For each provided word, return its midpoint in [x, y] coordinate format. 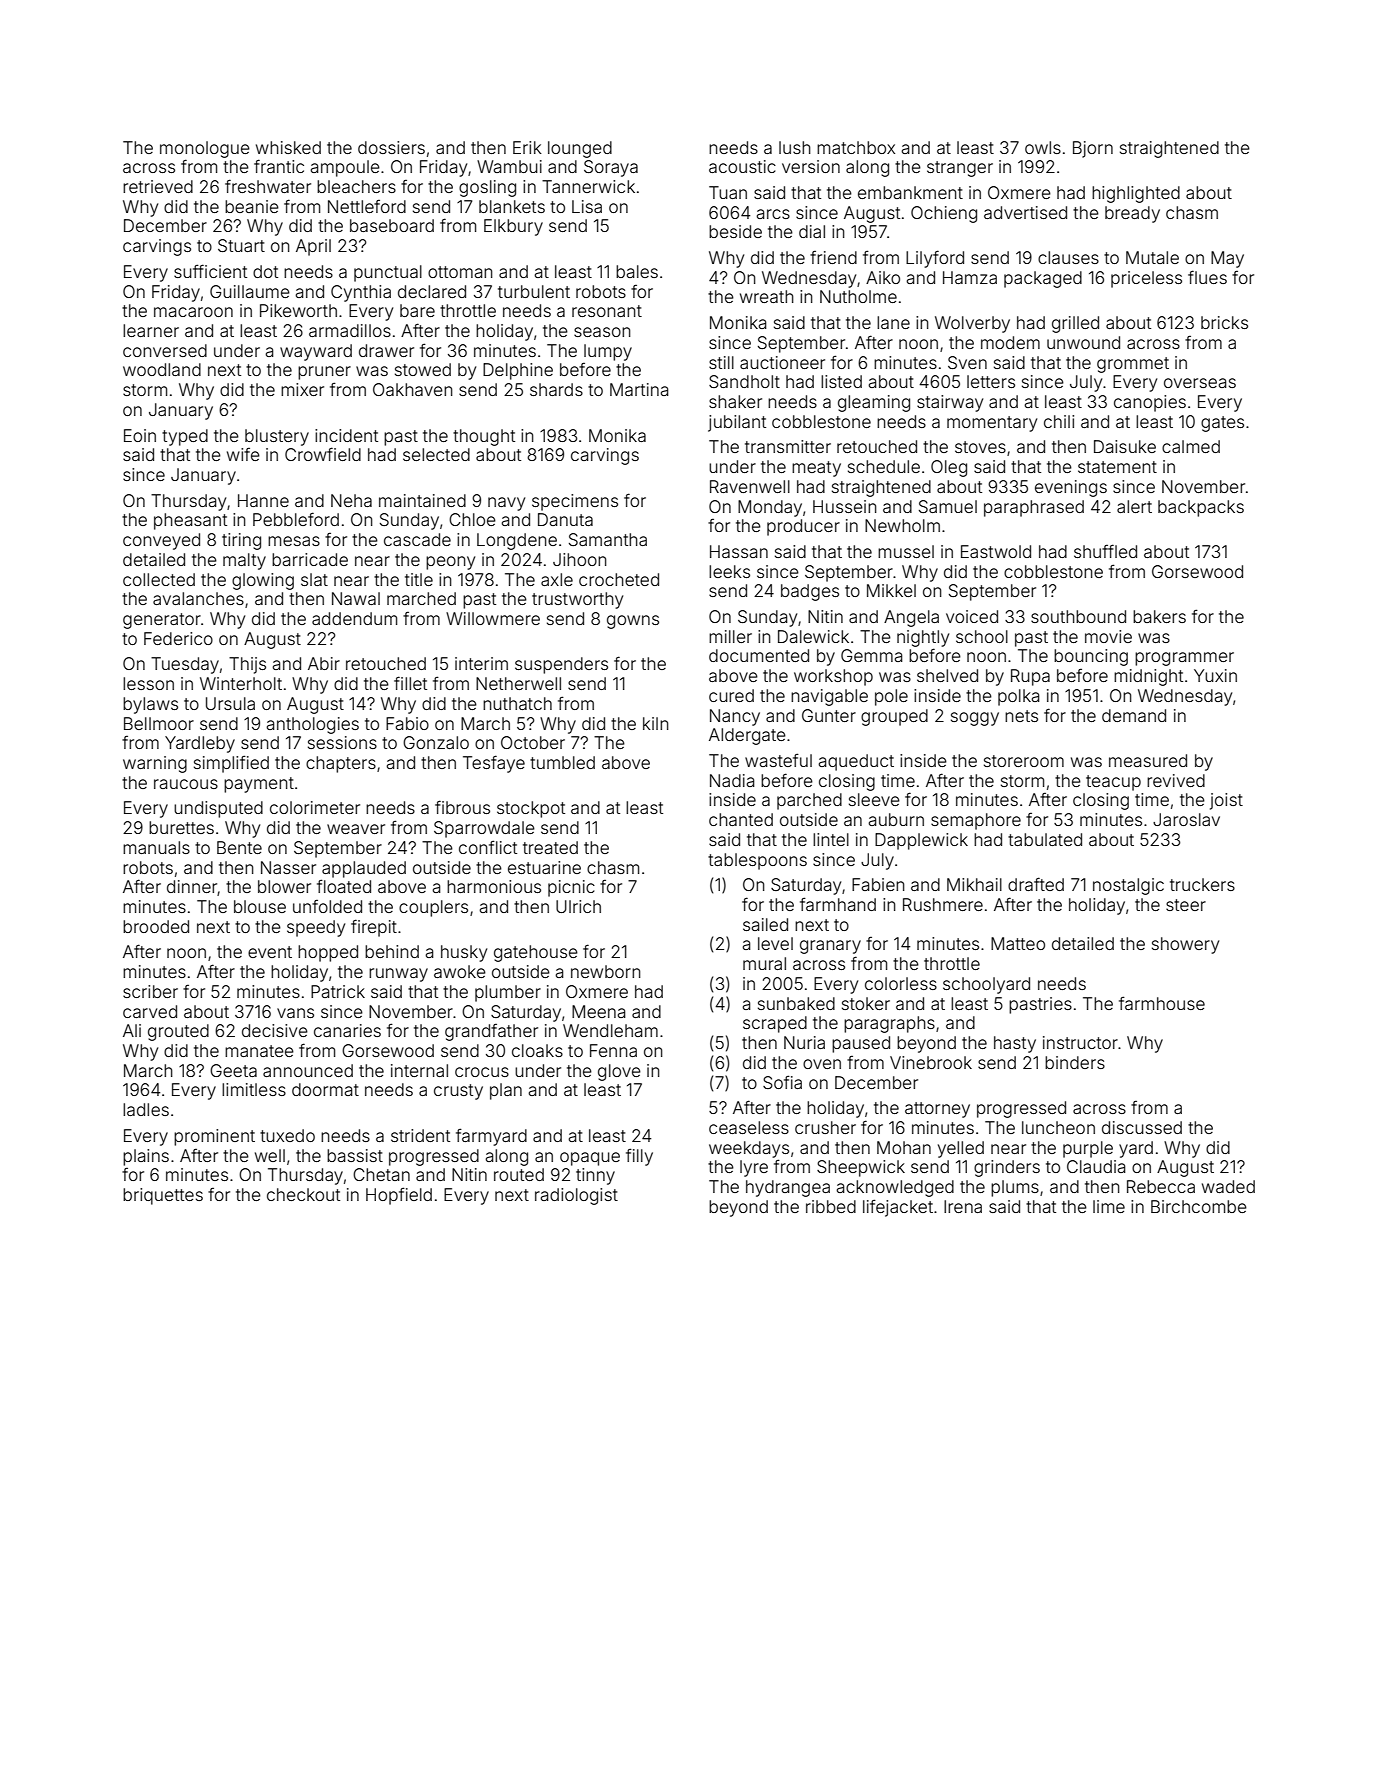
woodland [162, 369]
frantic [279, 166]
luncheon [1058, 1127]
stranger [960, 169]
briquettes [163, 1196]
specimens [575, 502]
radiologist [576, 1196]
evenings [1071, 488]
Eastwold [996, 551]
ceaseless [749, 1127]
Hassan [739, 551]
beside [735, 231]
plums [1015, 1188]
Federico [178, 638]
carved [150, 1011]
